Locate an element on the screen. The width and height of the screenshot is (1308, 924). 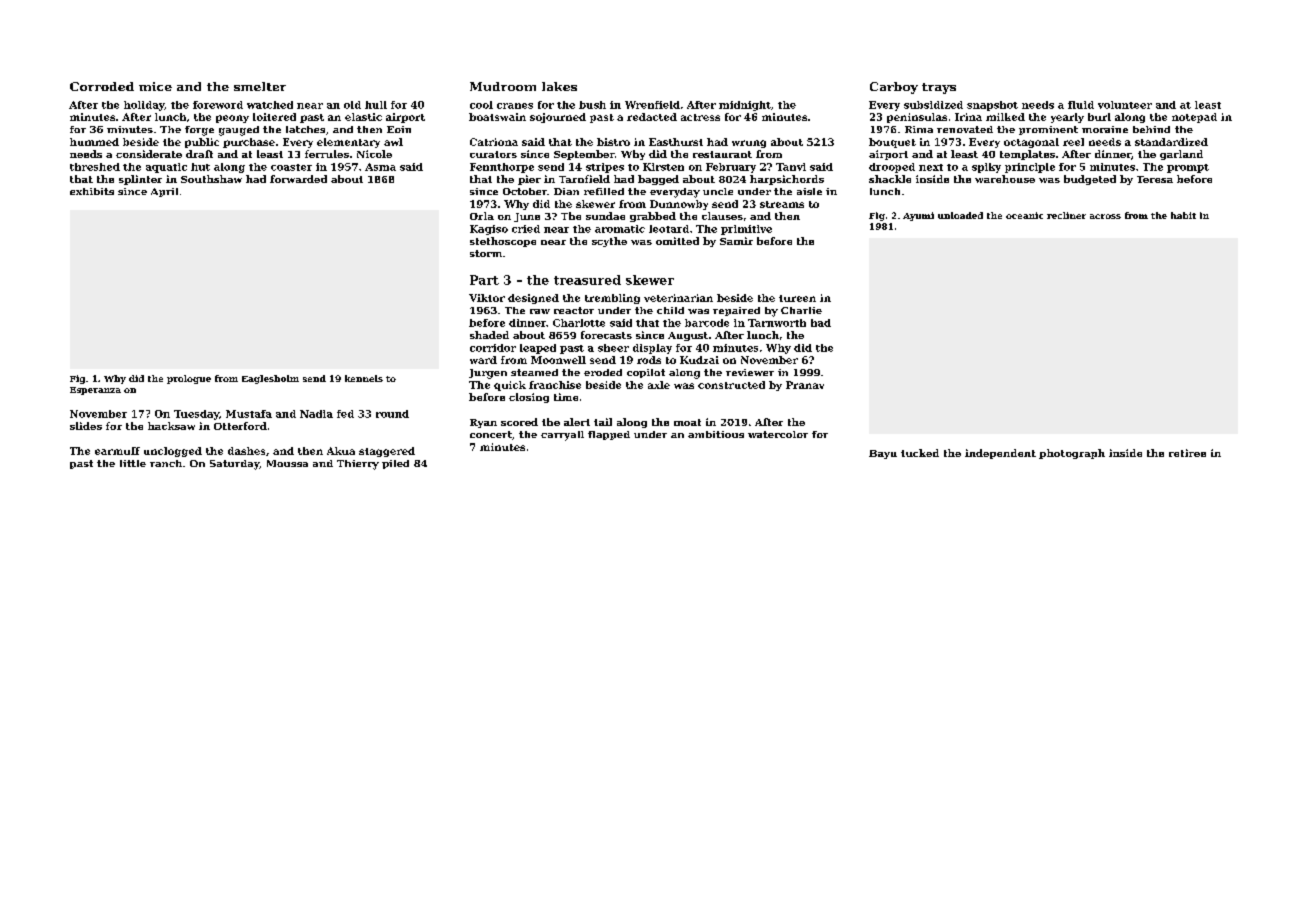
ambitious is located at coordinates (716, 434).
